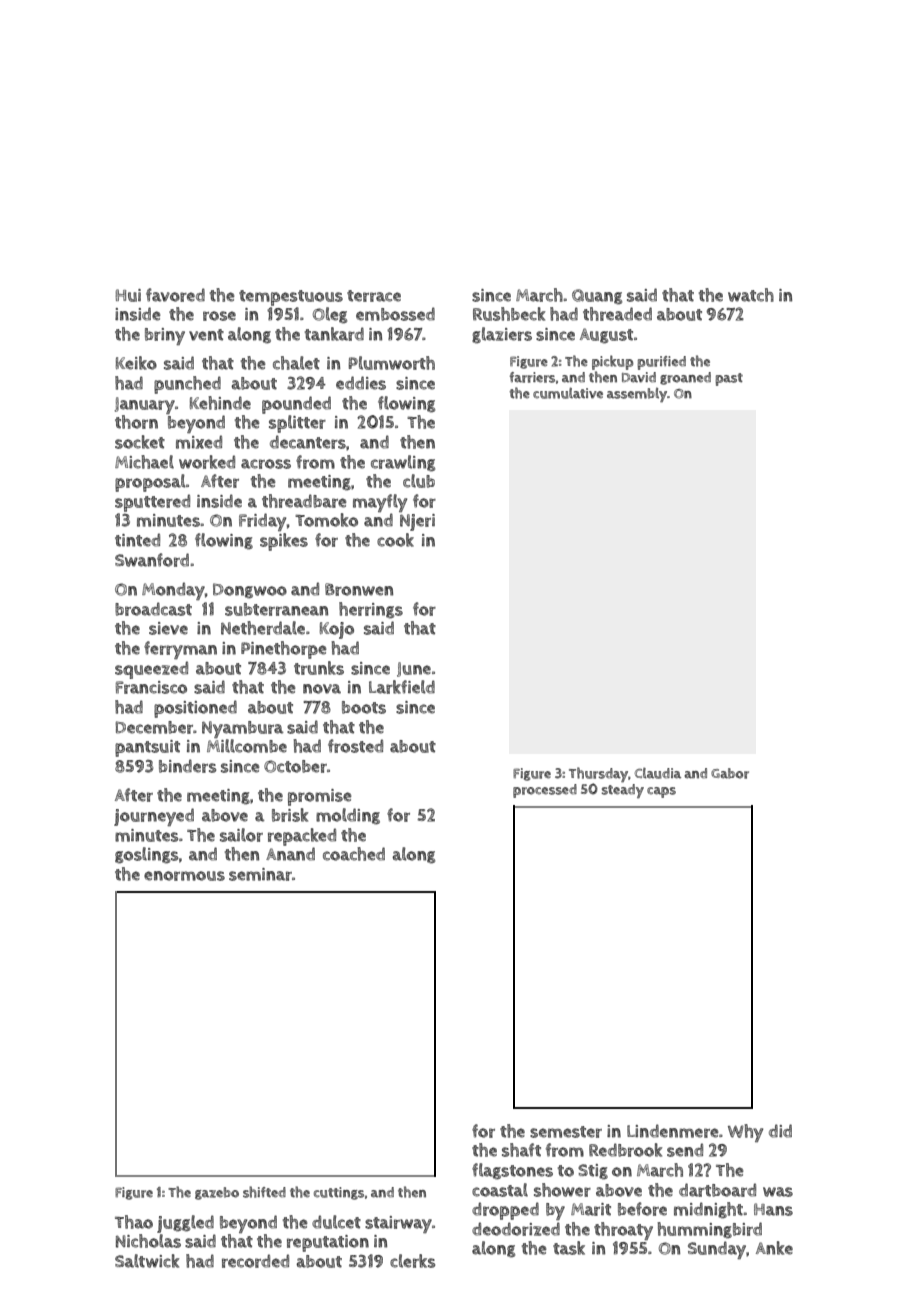 The width and height of the document is (908, 1316). Describe the element at coordinates (380, 503) in the document. I see `mayfly` at that location.
